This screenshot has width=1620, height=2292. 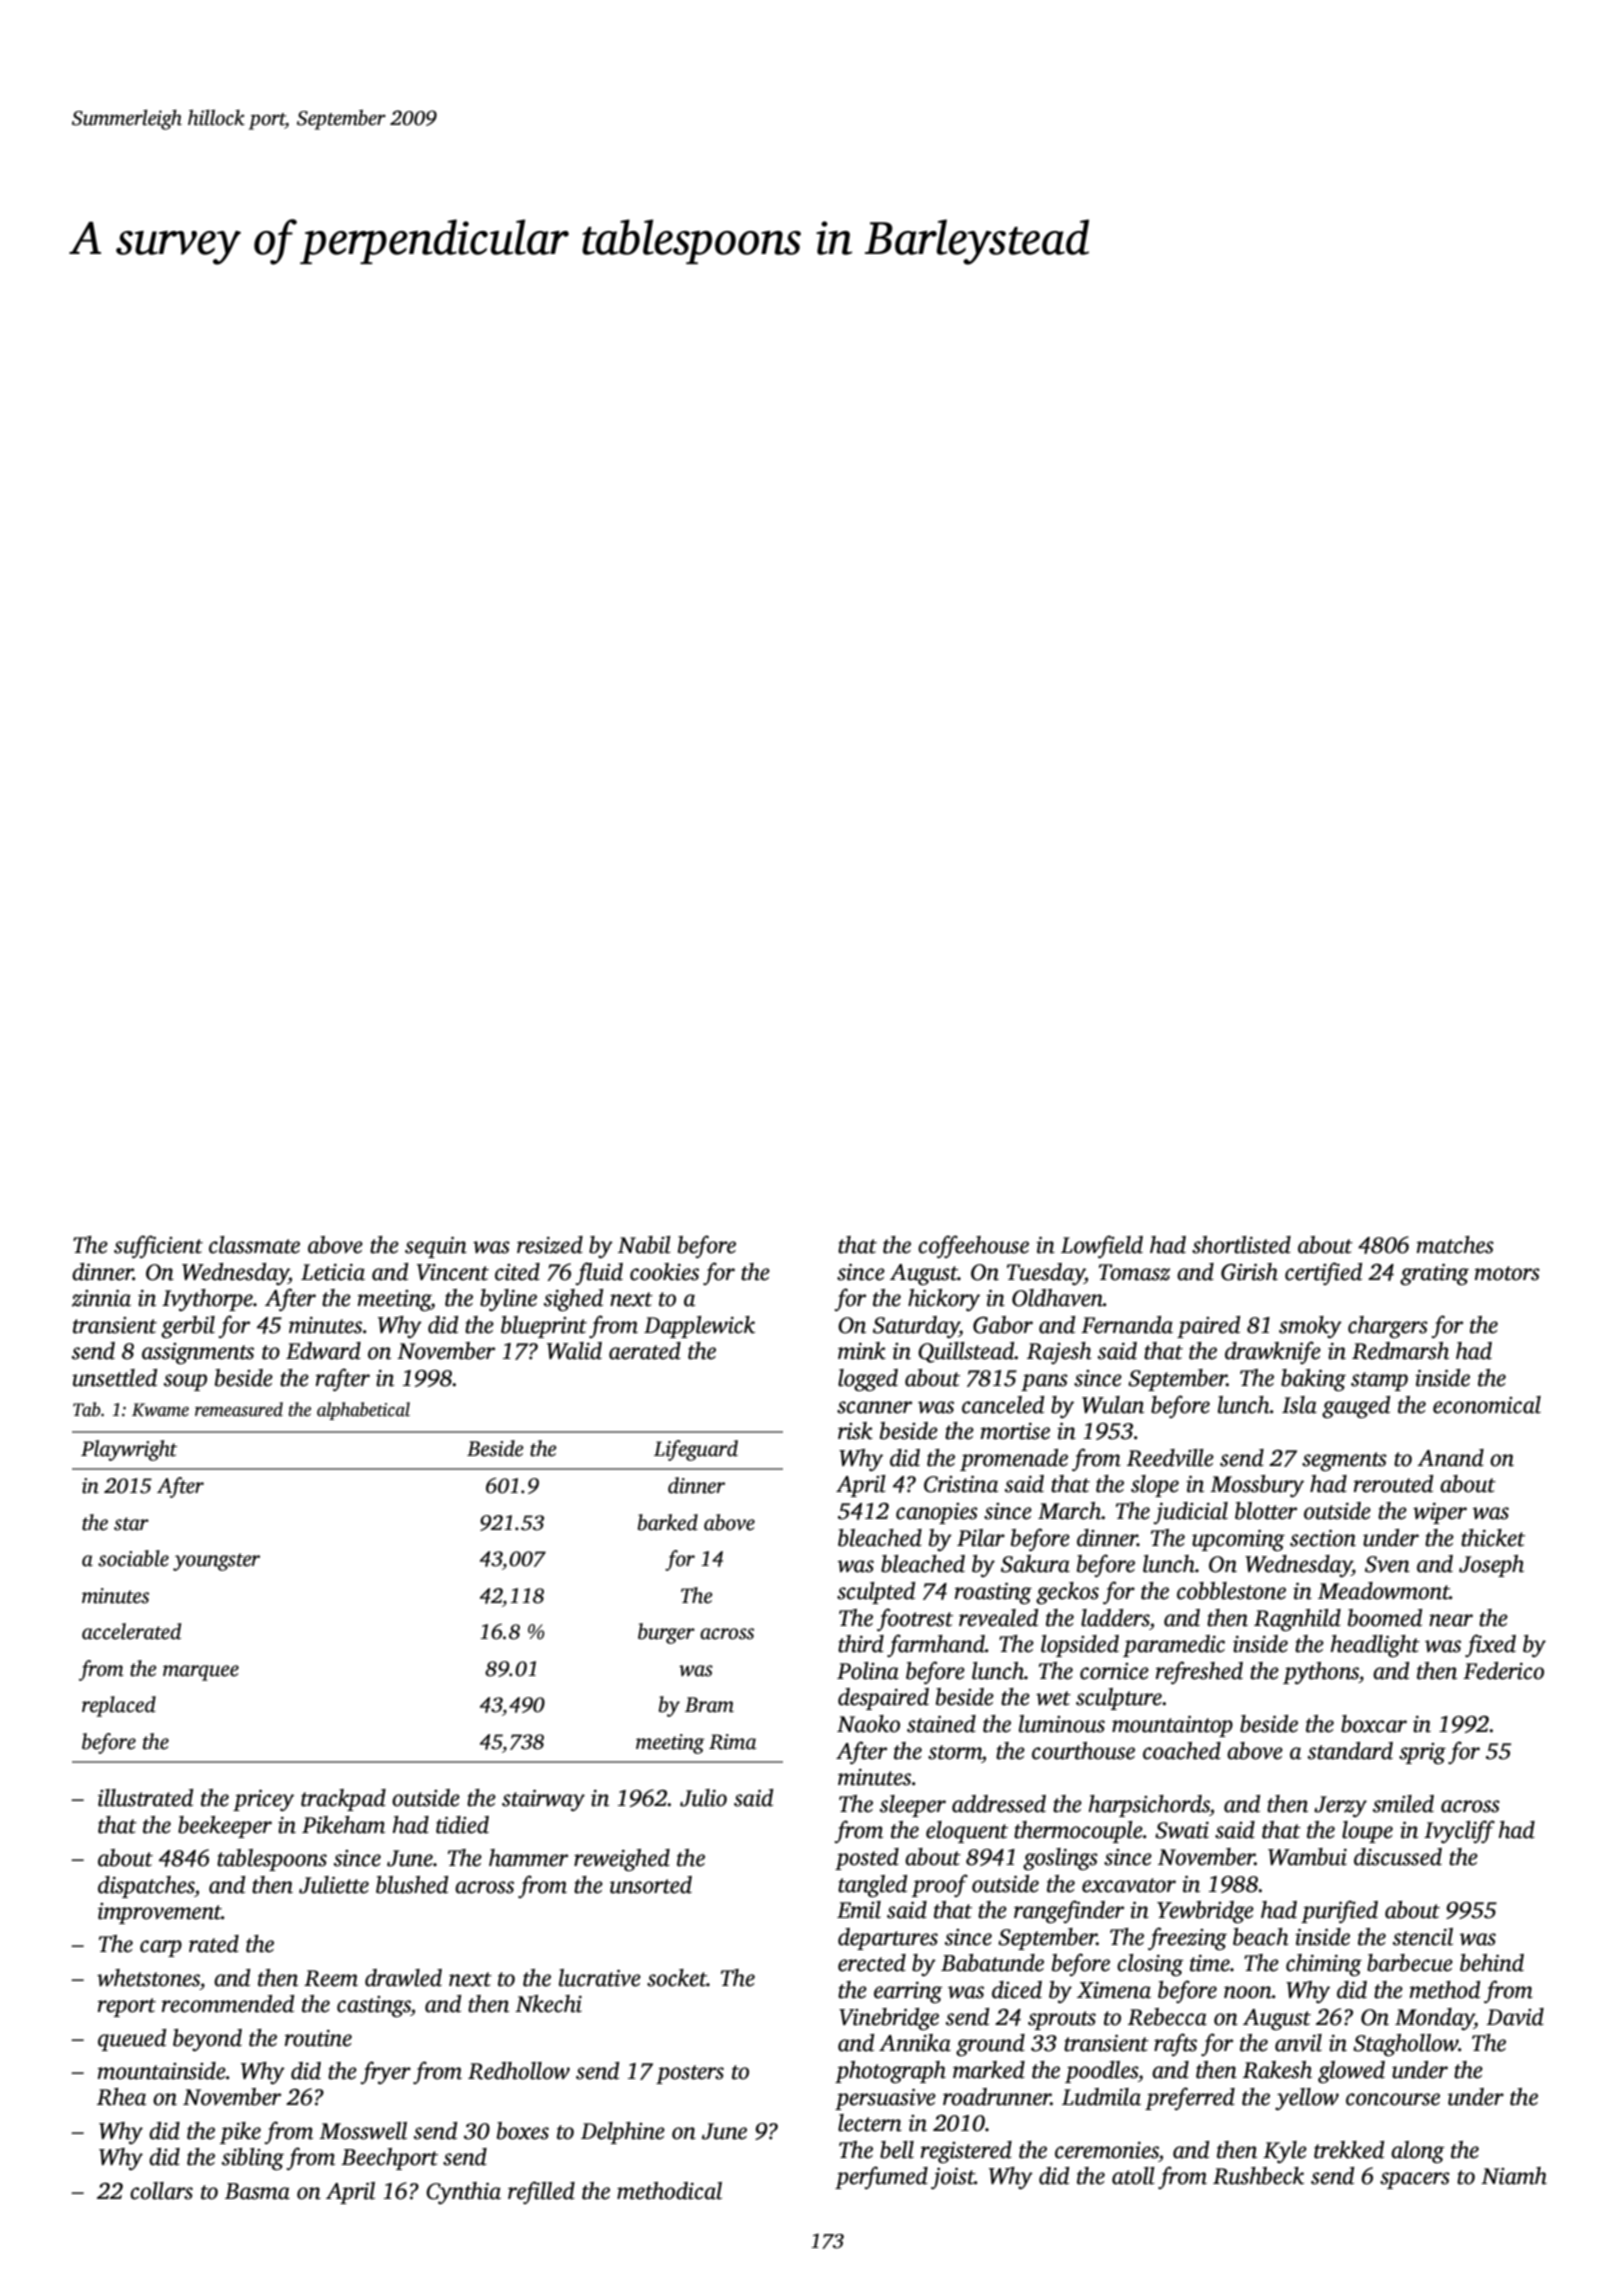 What do you see at coordinates (1434, 1275) in the screenshot?
I see `grating` at bounding box center [1434, 1275].
